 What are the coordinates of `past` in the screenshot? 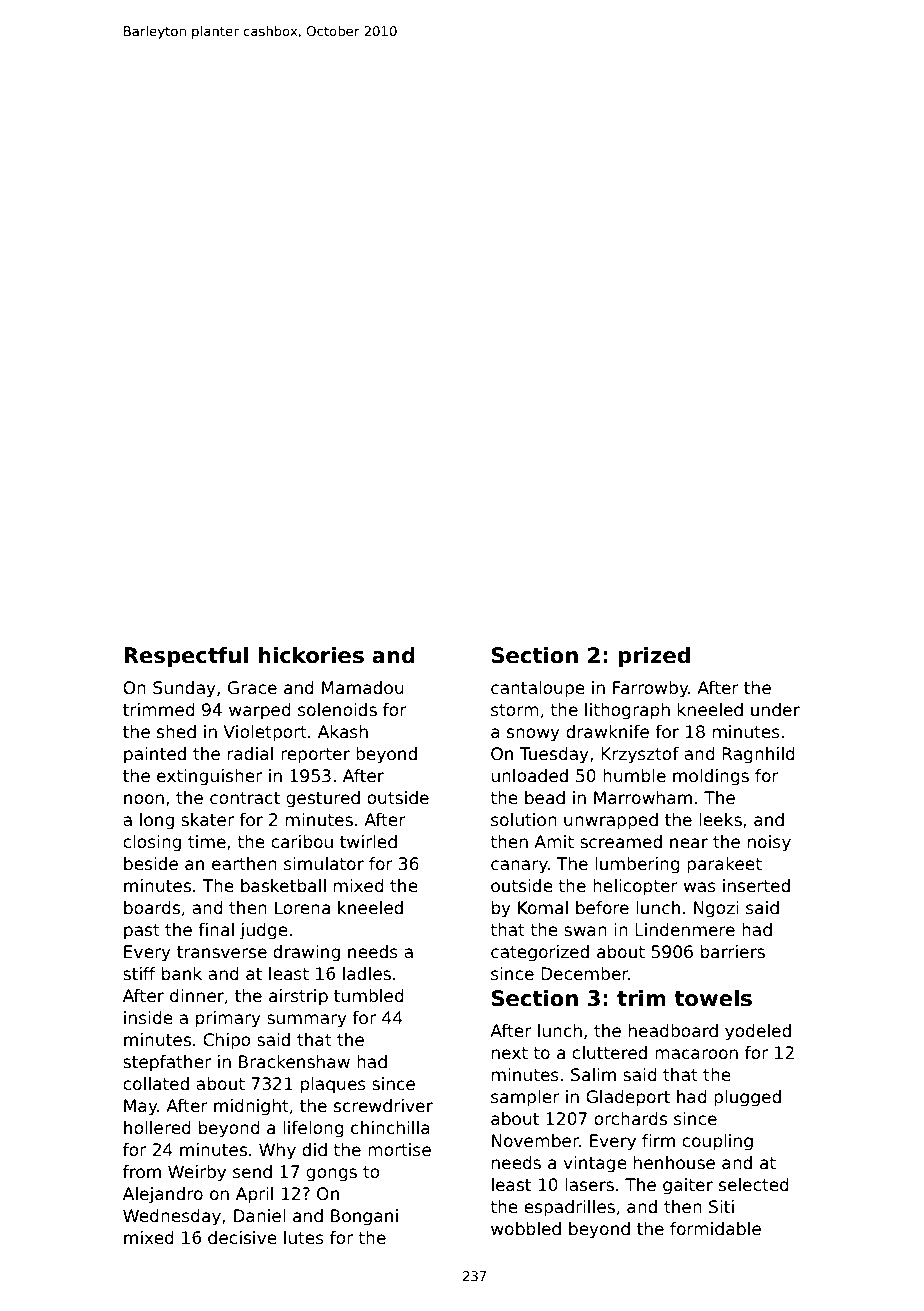 It's located at (142, 932).
